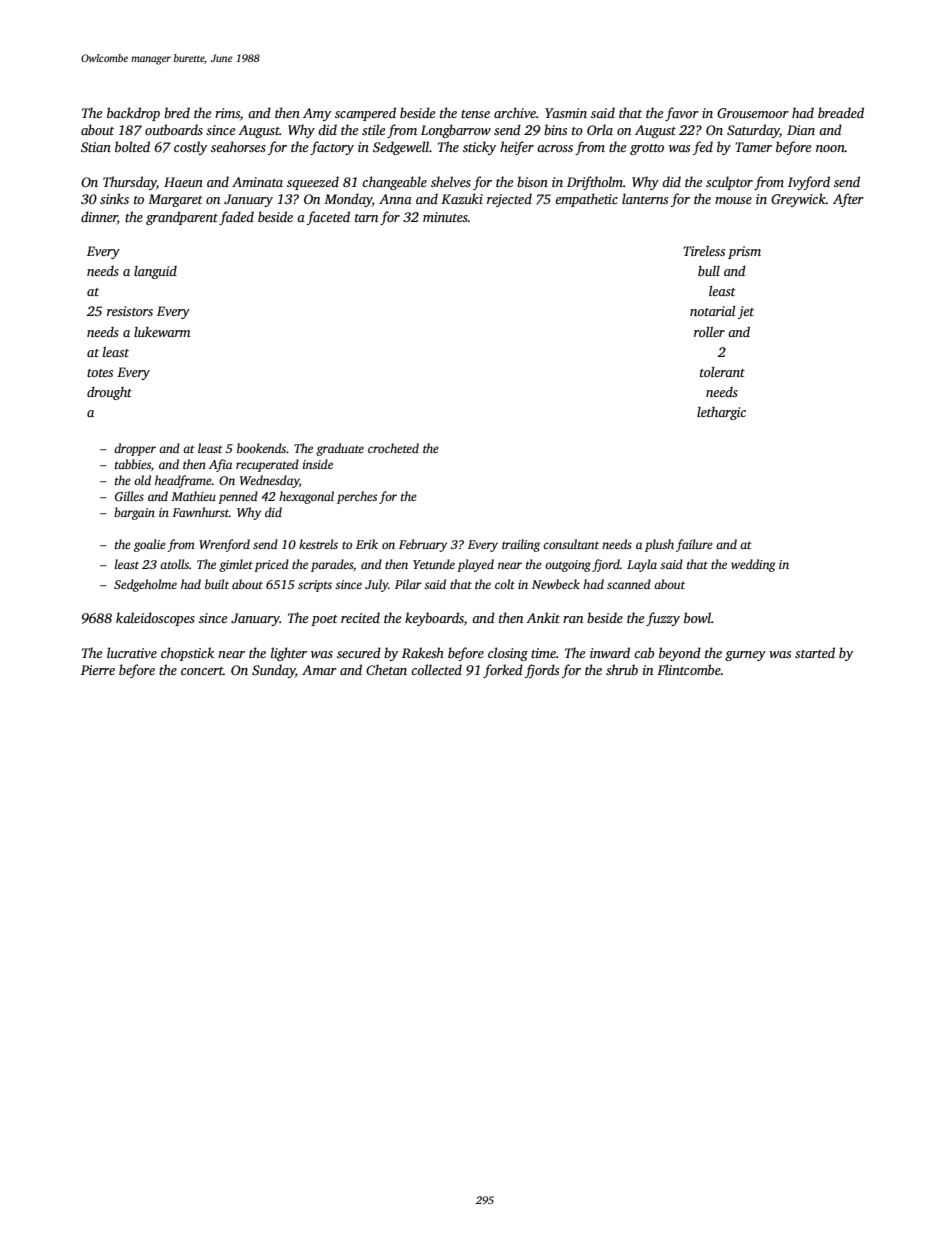 This image has width=952, height=1233. Describe the element at coordinates (503, 671) in the image. I see `forked` at that location.
